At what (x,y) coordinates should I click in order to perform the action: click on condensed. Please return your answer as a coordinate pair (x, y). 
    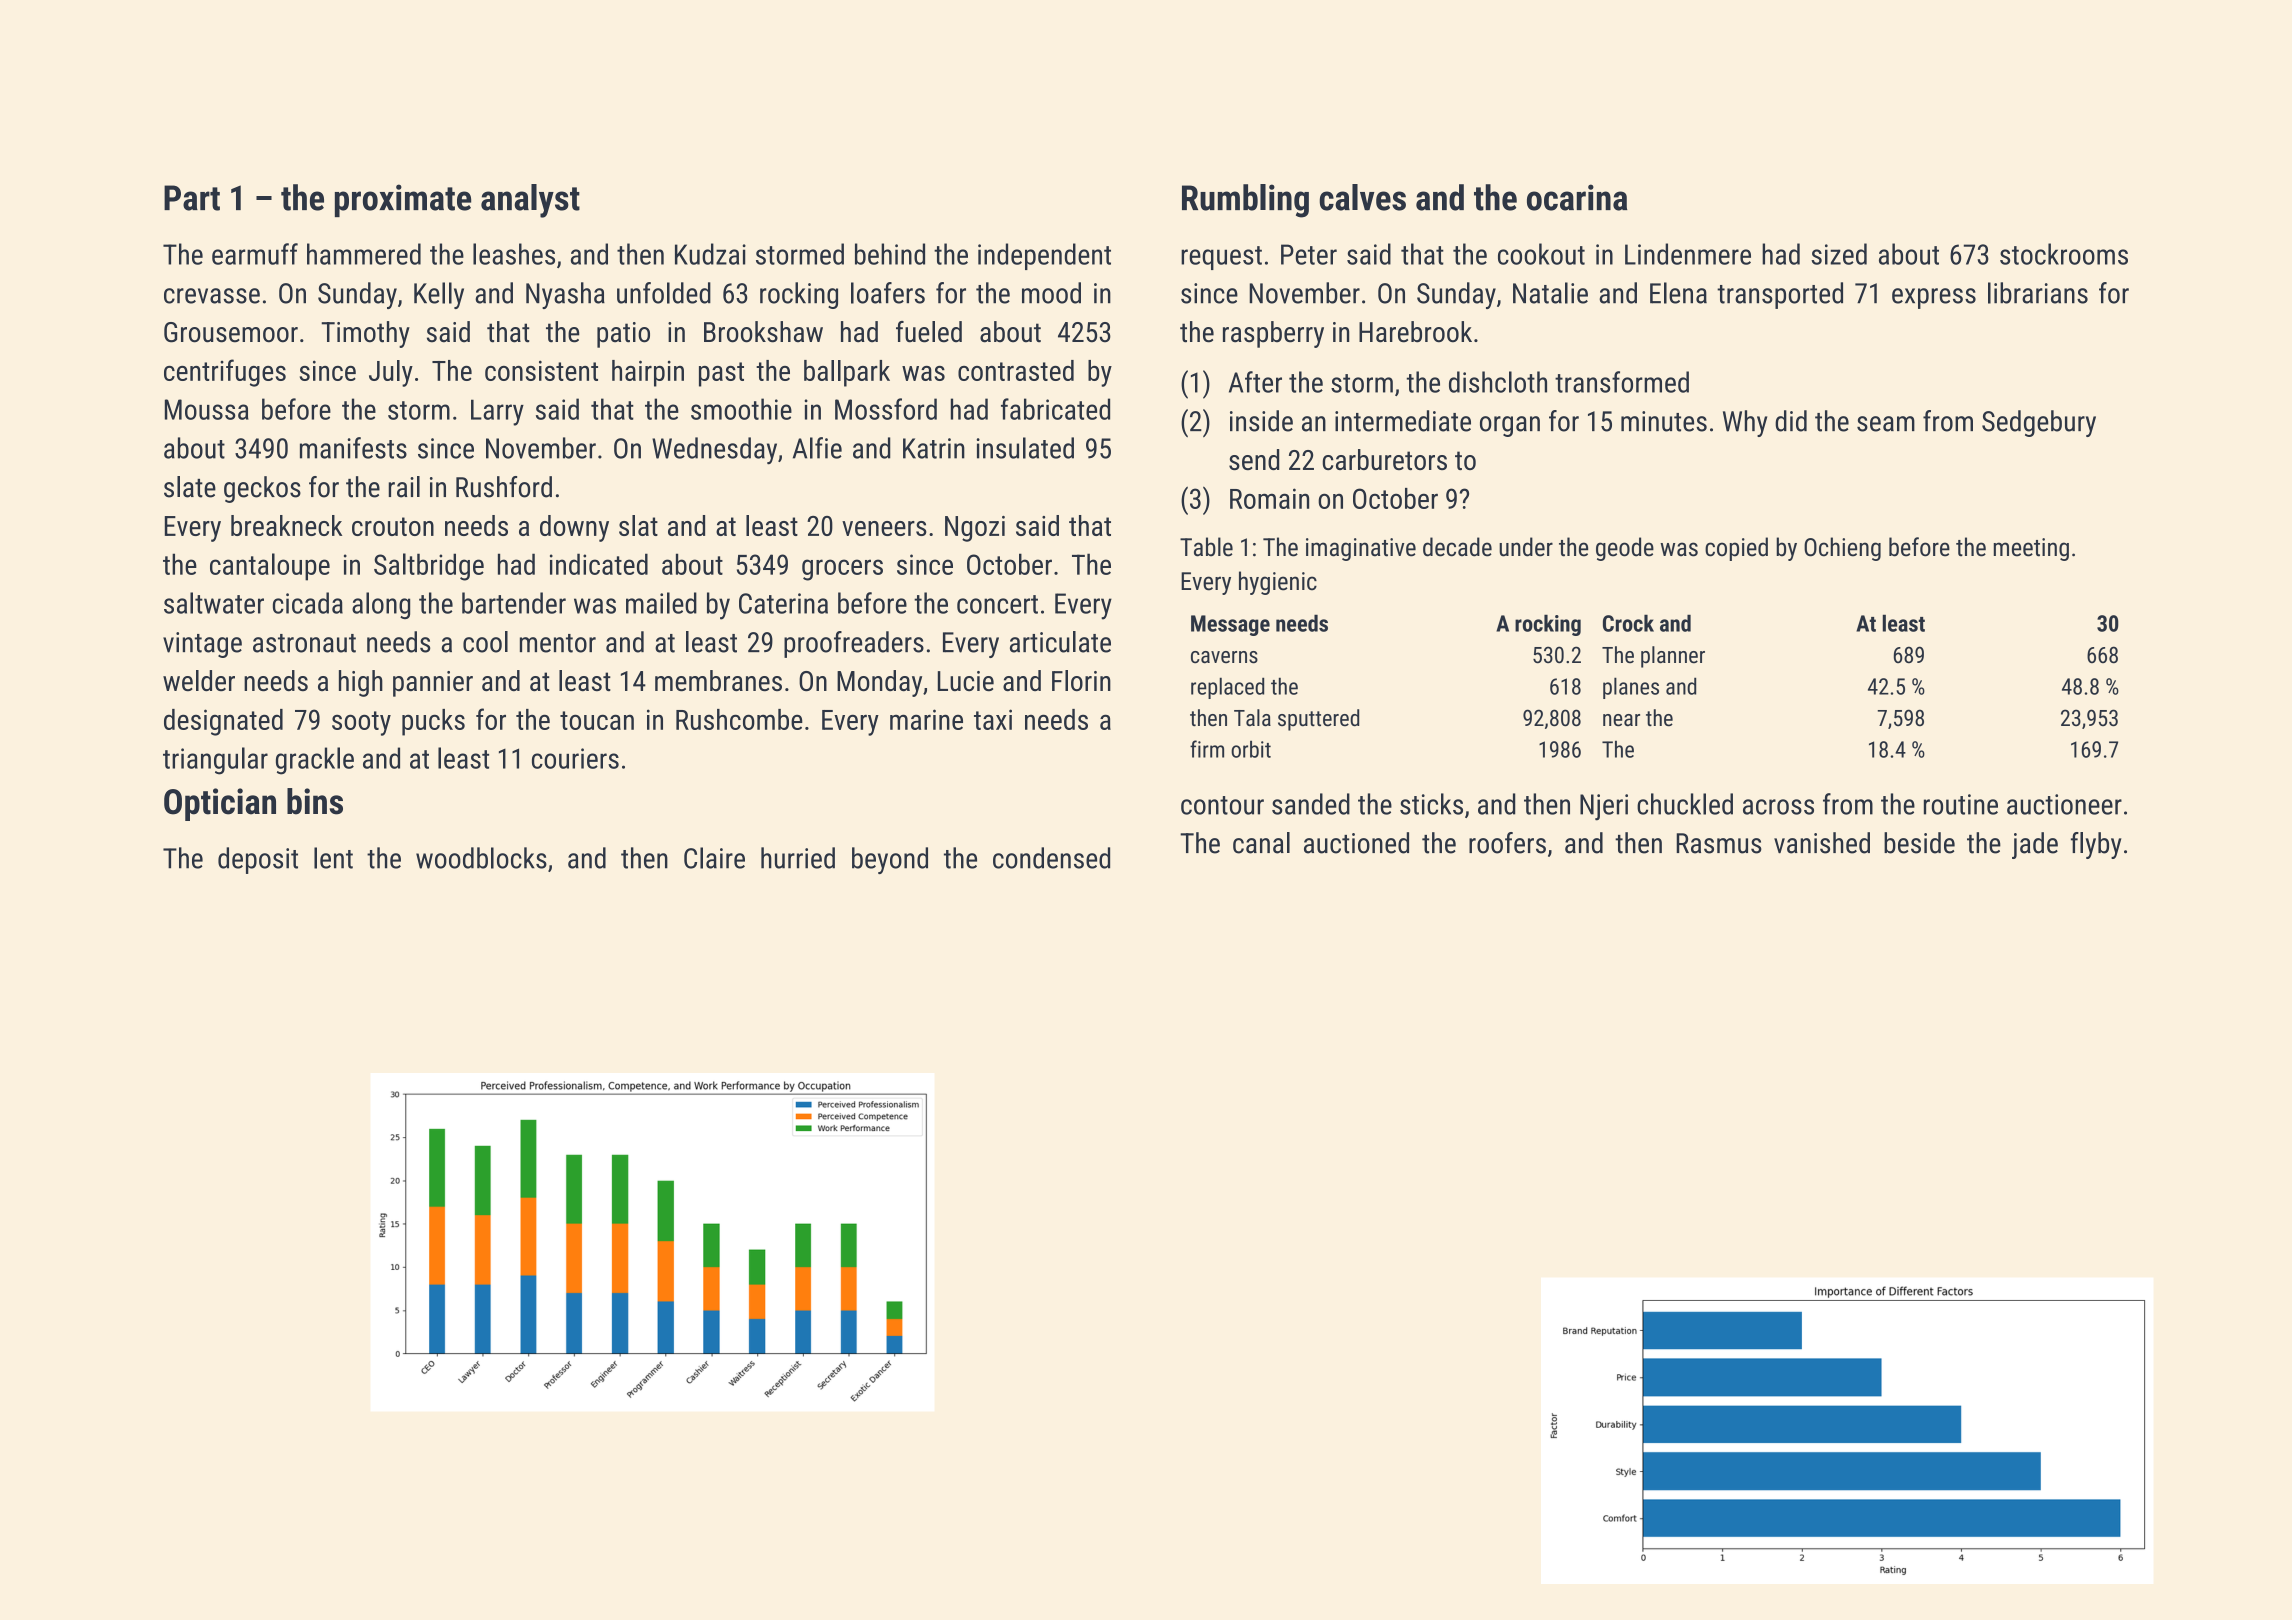
    Looking at the image, I should click on (1051, 858).
